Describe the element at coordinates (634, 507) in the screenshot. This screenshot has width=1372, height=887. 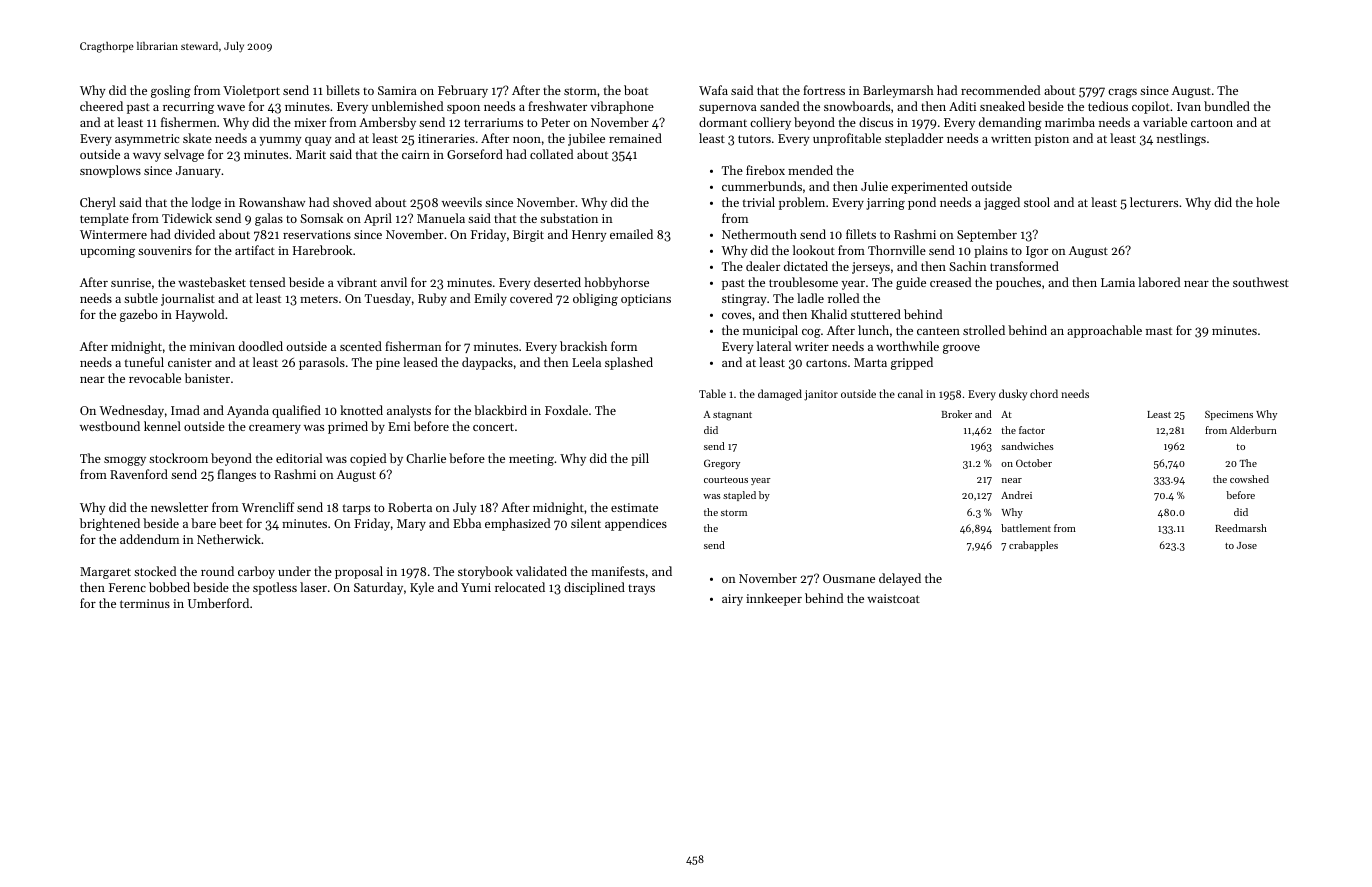
I see `estimate` at that location.
